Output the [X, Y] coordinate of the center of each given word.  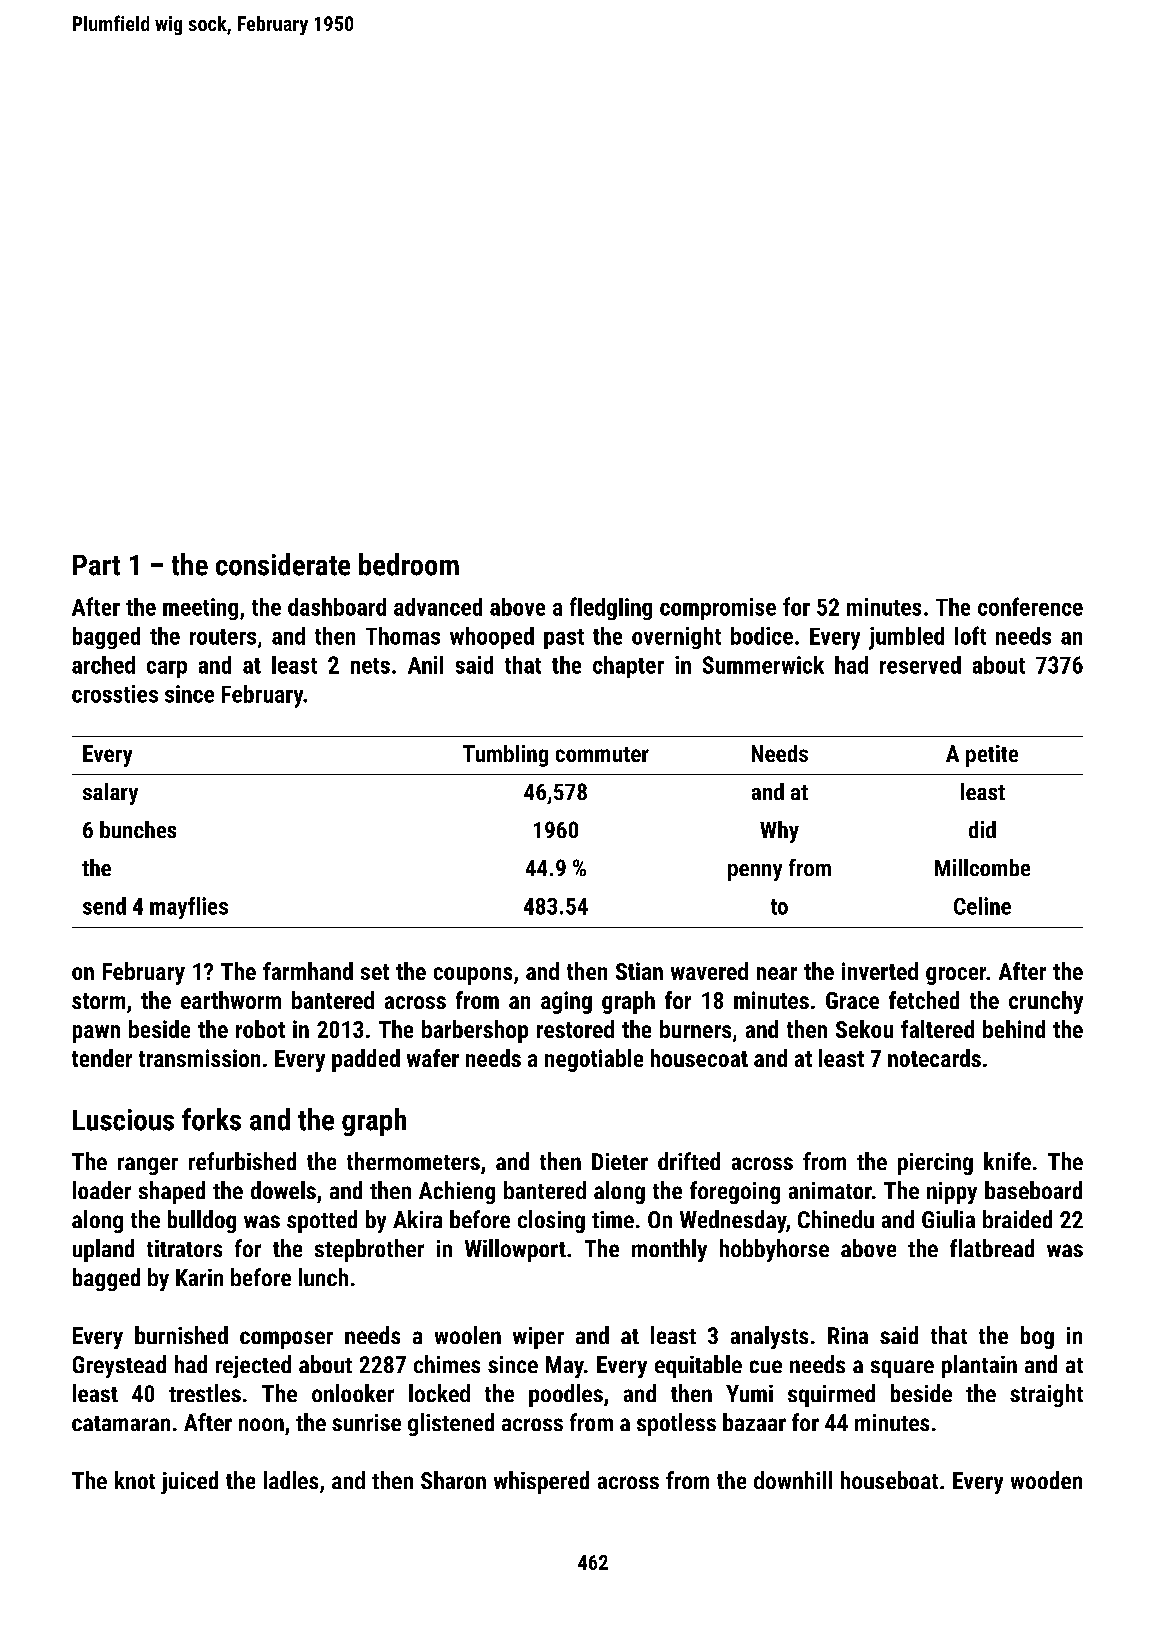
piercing [935, 1164]
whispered [541, 1482]
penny [755, 872]
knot [135, 1480]
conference [1030, 606]
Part [96, 565]
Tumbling [505, 756]
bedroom [409, 564]
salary [110, 794]
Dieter [620, 1161]
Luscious [123, 1120]
